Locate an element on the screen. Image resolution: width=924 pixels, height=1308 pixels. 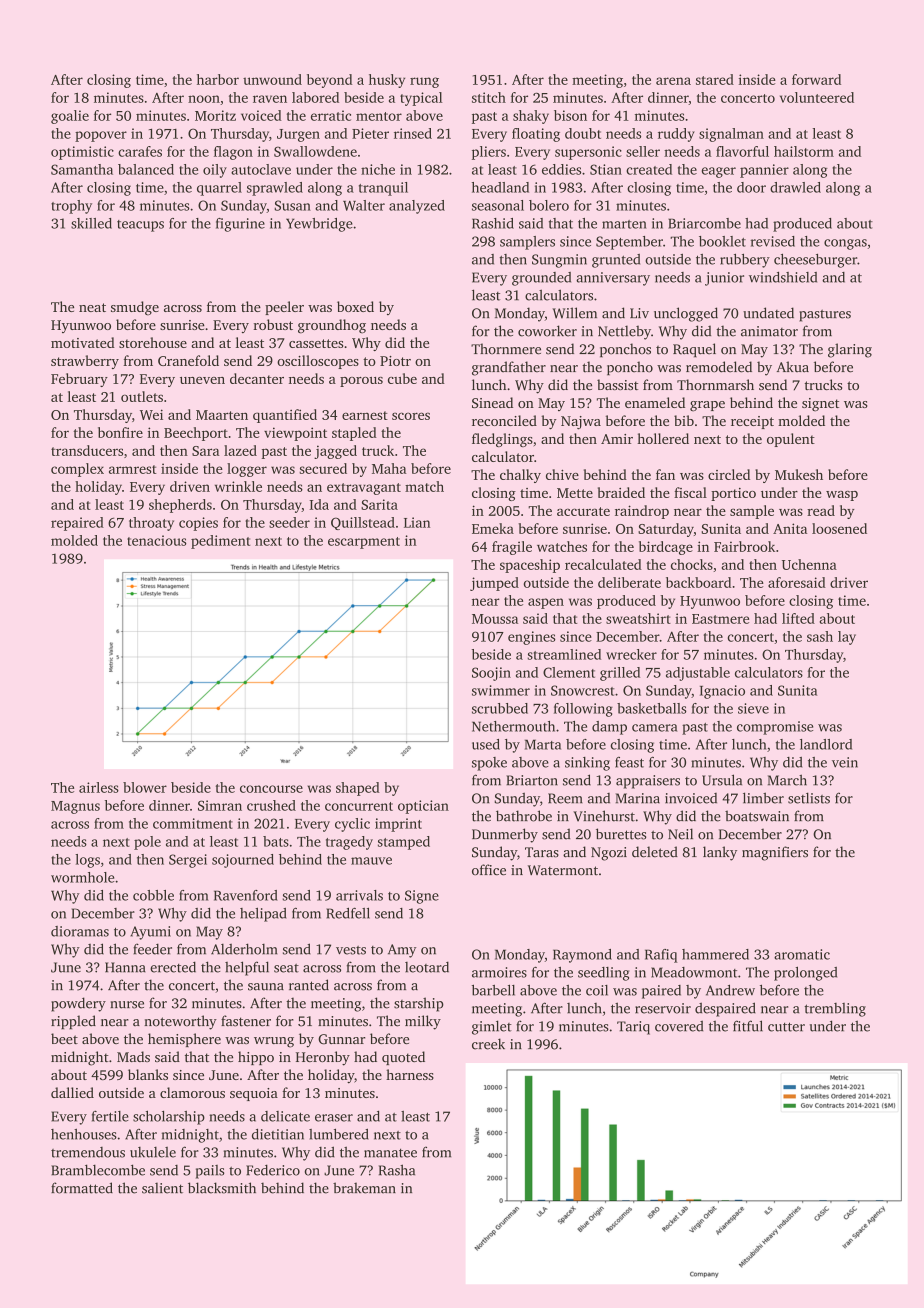
match is located at coordinates (424, 486).
